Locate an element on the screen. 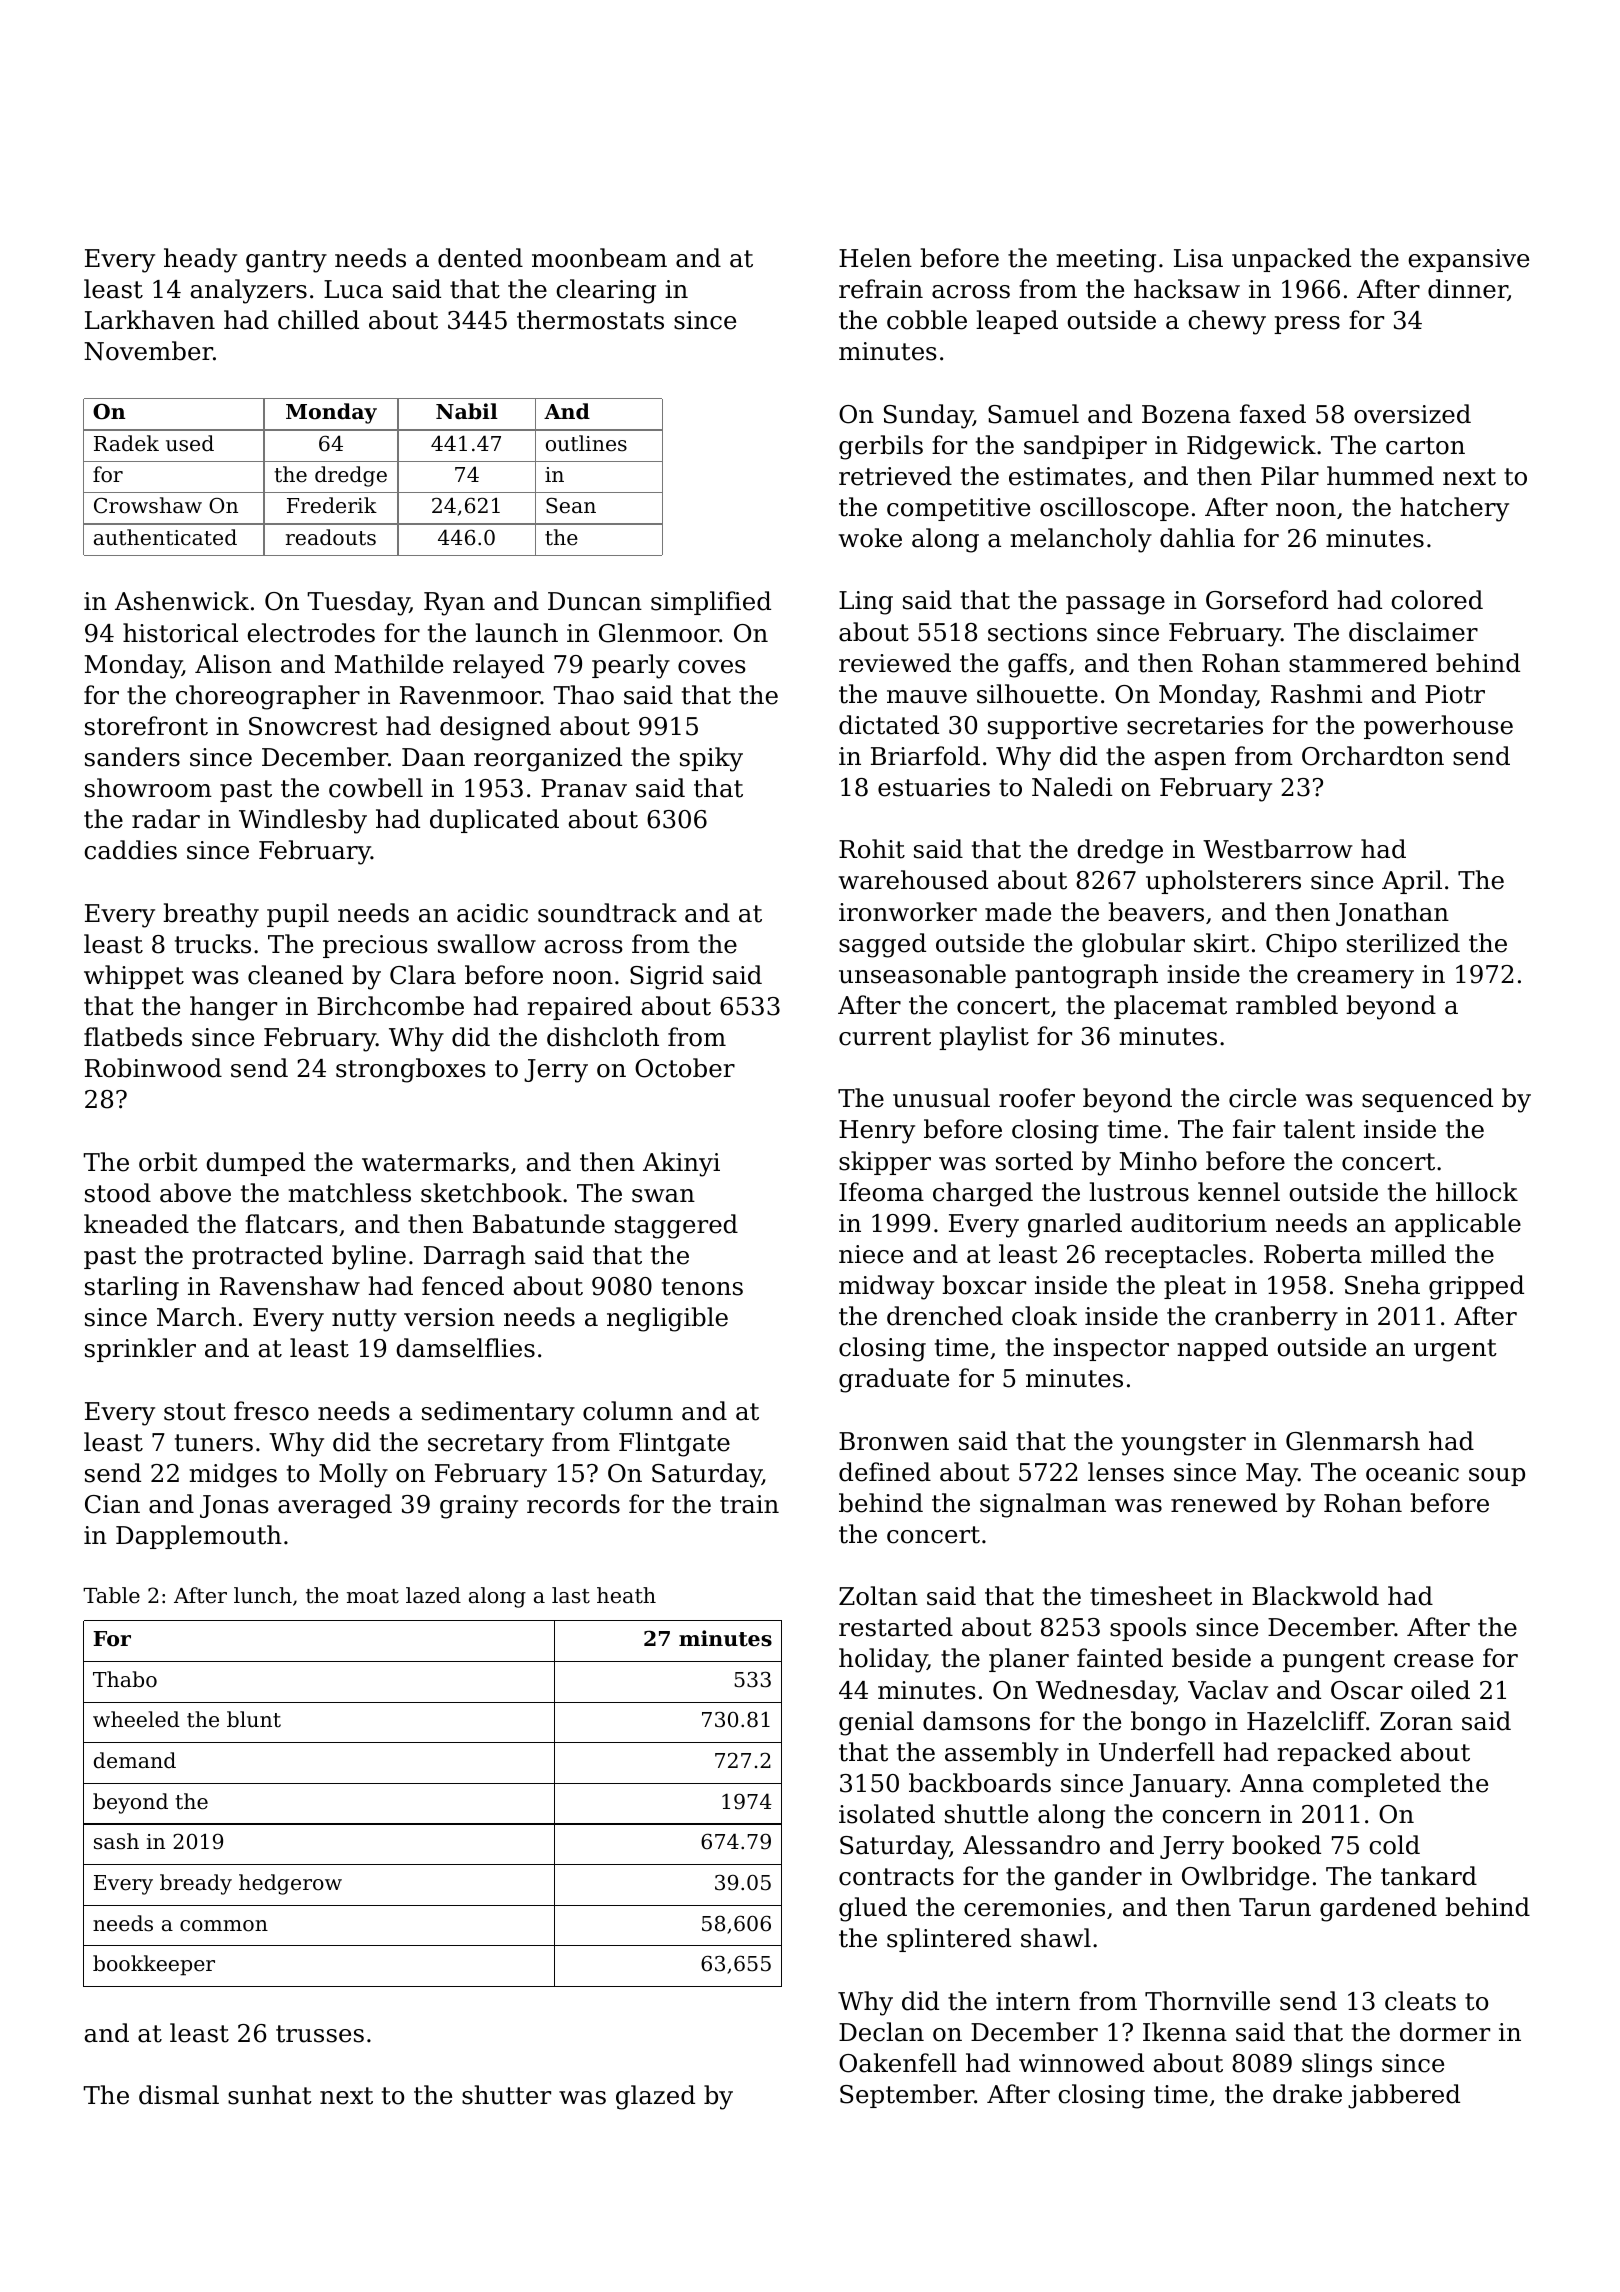 This screenshot has height=2292, width=1620. sprinkler is located at coordinates (140, 1350).
